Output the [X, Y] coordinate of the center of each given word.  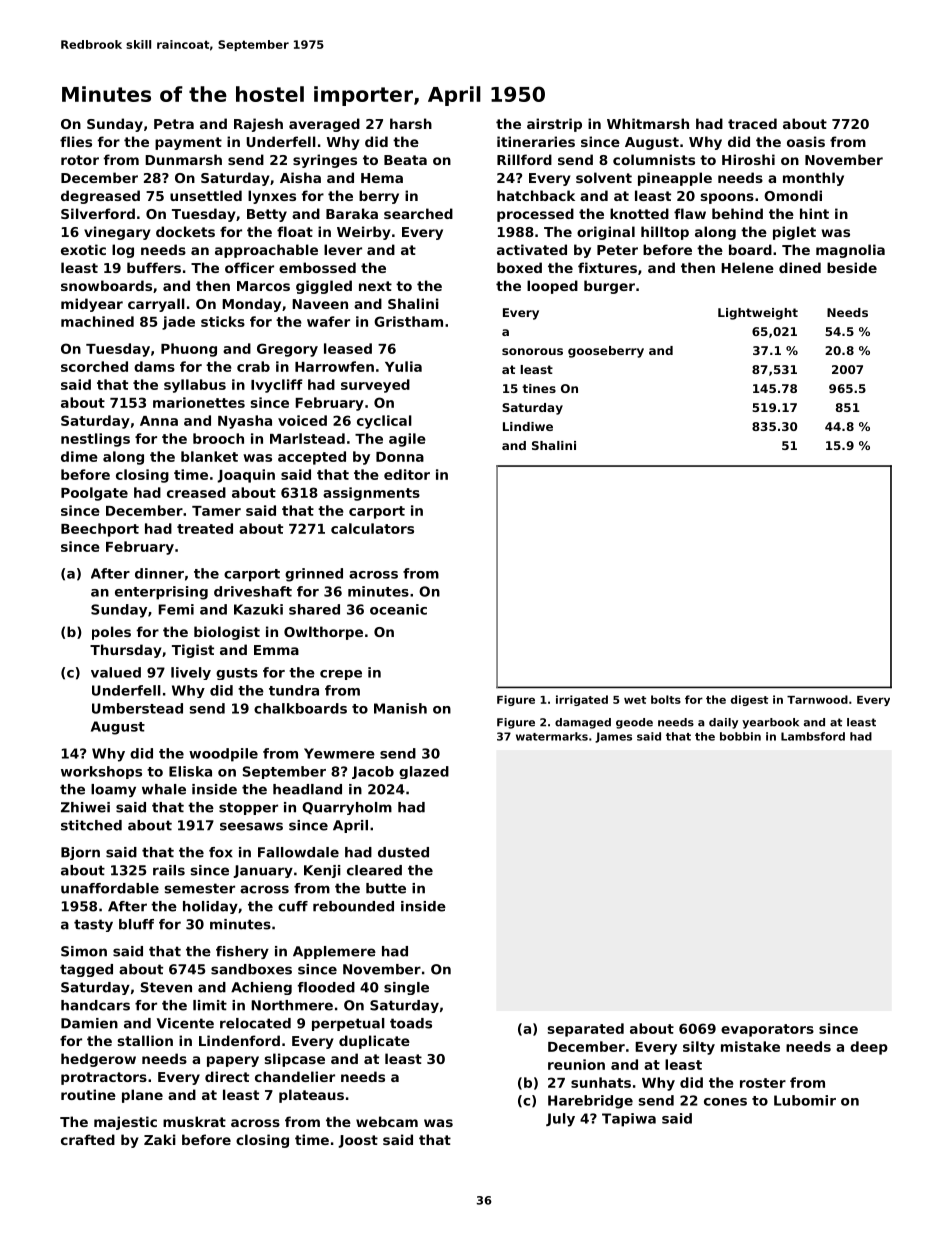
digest [749, 700]
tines [539, 388]
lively [191, 673]
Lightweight [758, 314]
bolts [666, 699]
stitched [91, 825]
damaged [583, 723]
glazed [424, 772]
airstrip [554, 125]
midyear [92, 305]
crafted [88, 1139]
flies [76, 141]
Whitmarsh [648, 123]
